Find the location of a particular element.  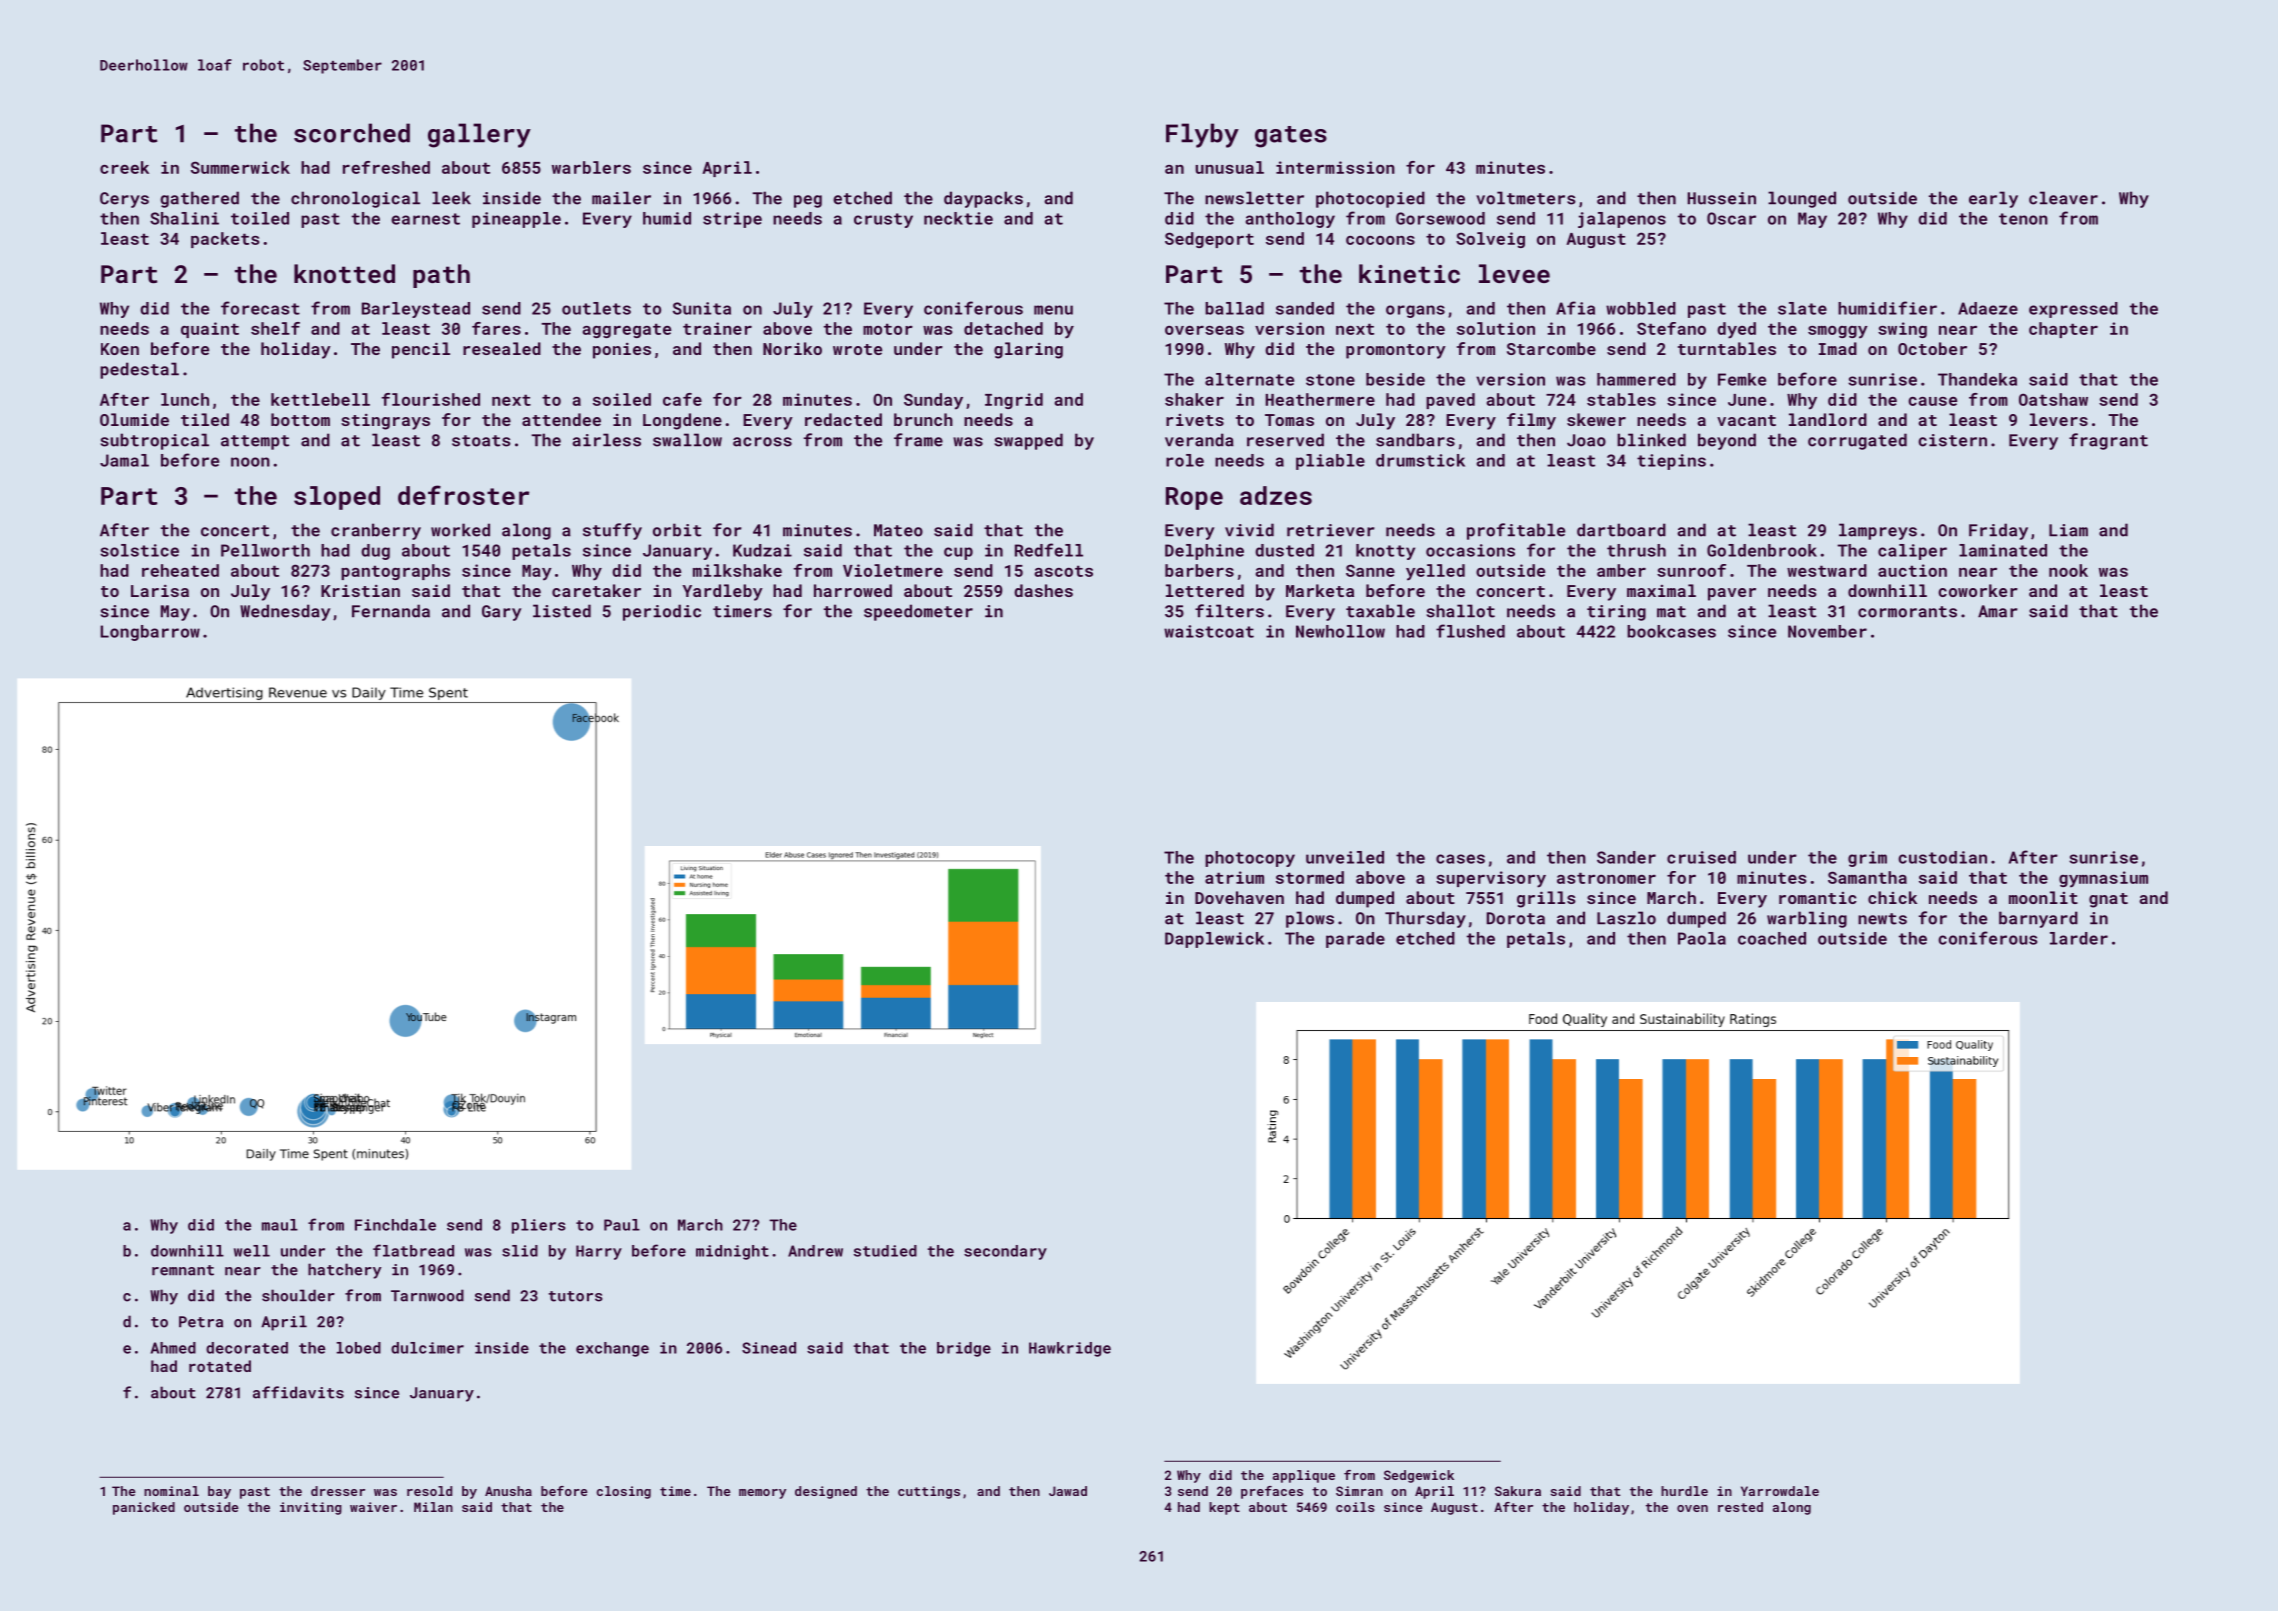

bay is located at coordinates (219, 1492).
